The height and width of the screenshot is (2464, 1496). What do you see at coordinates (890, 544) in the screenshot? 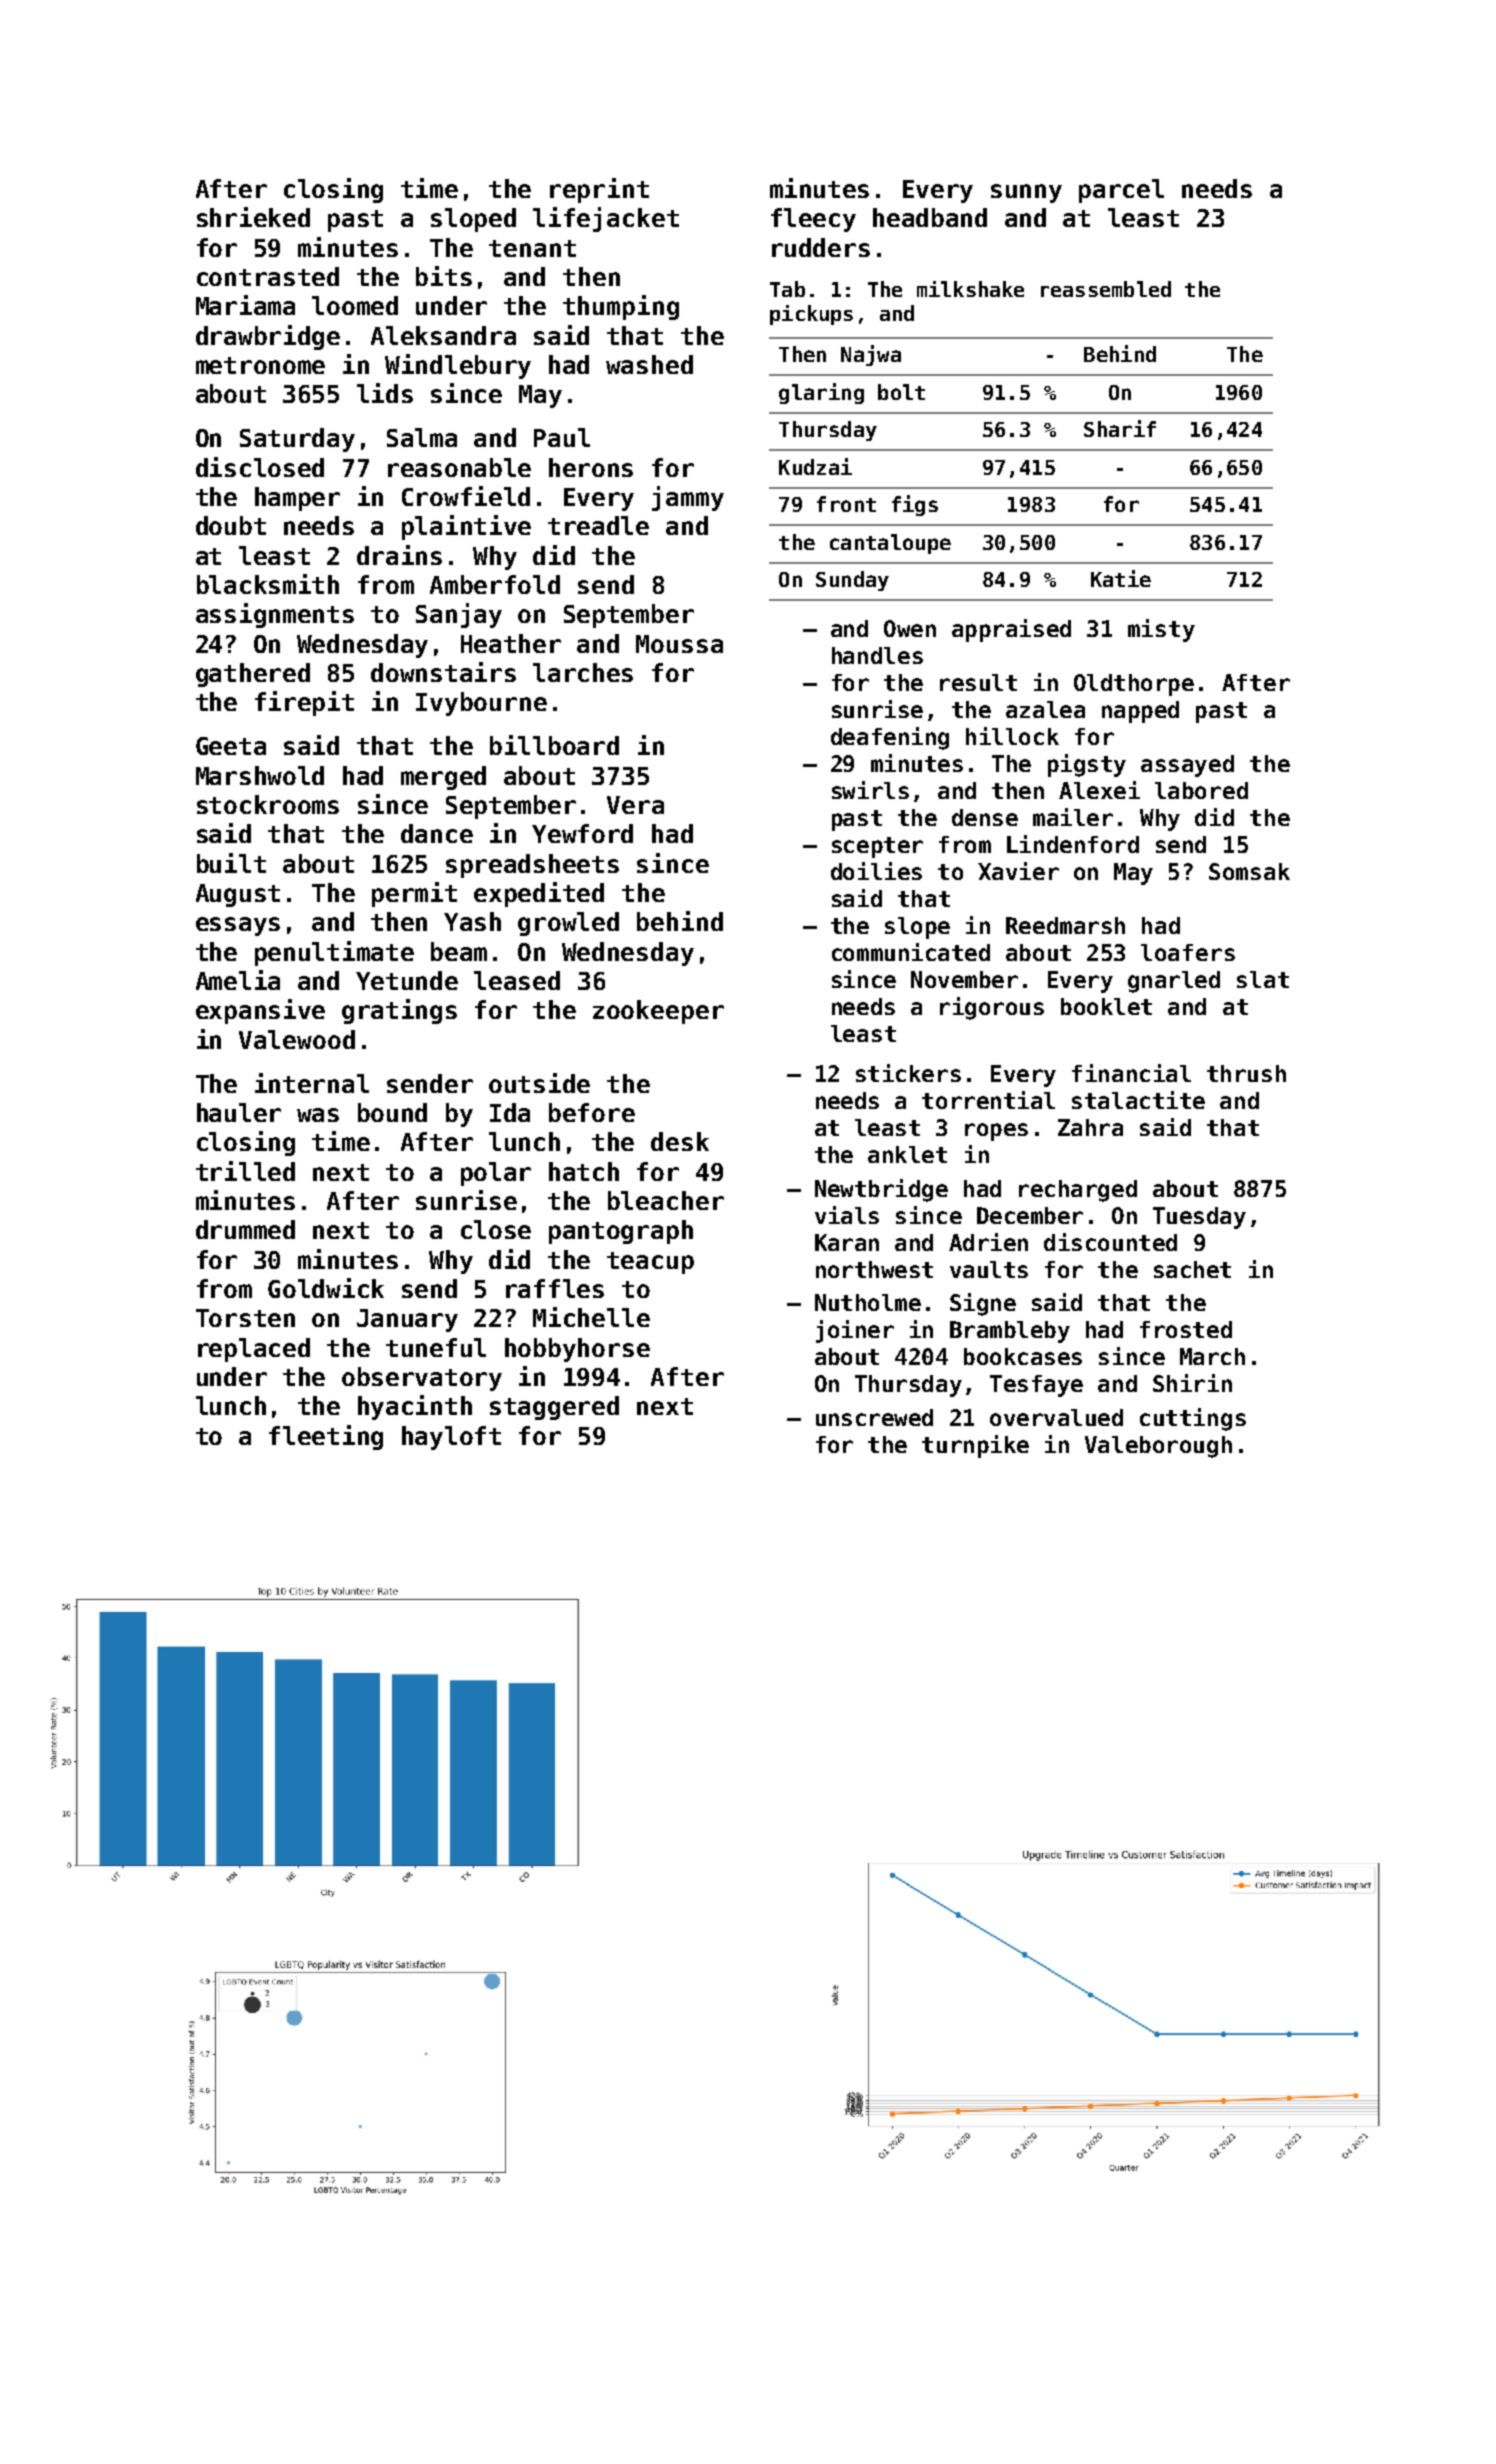
I see `cantaloupe` at bounding box center [890, 544].
